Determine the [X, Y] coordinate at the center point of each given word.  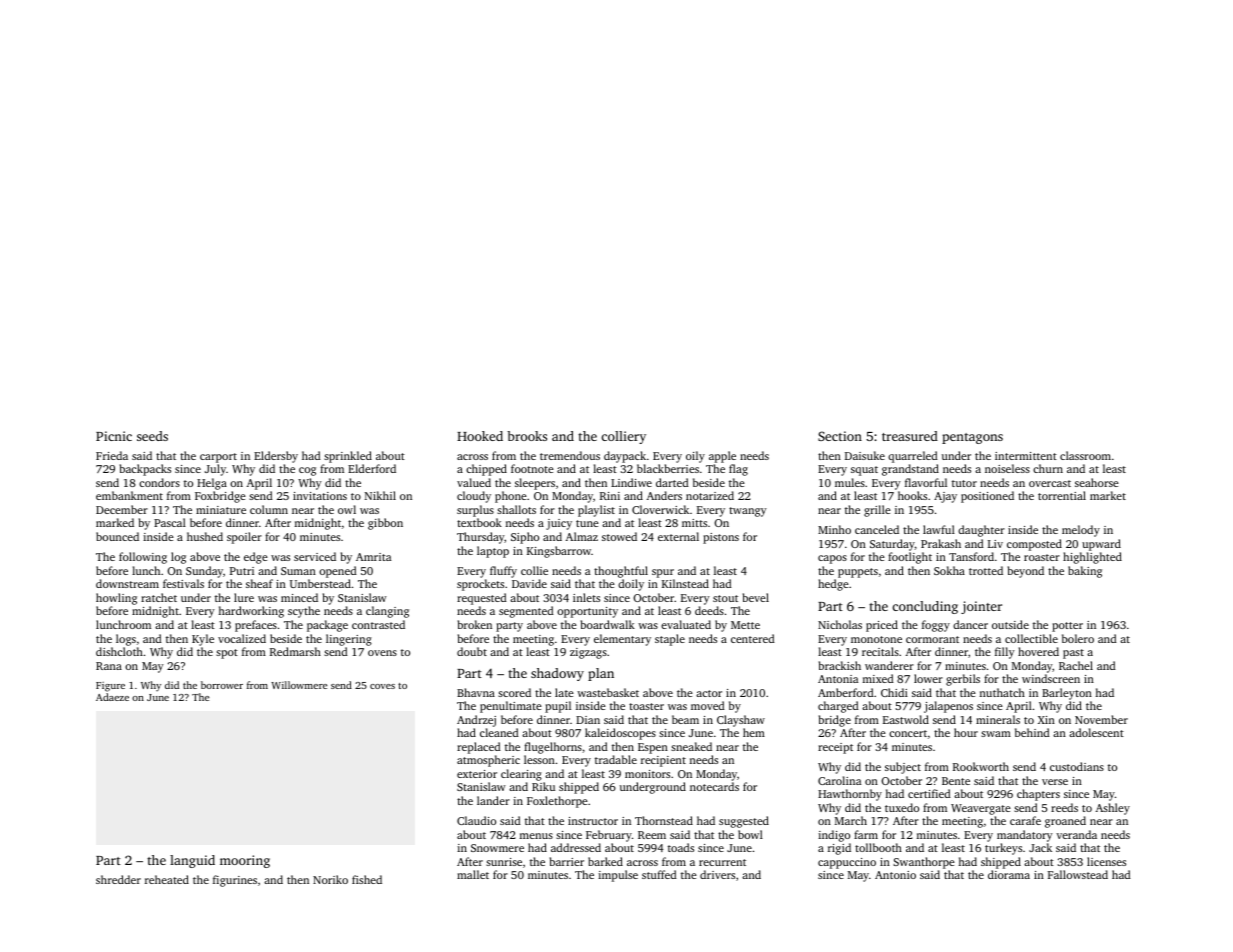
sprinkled [348, 457]
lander [493, 800]
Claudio [476, 820]
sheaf [259, 583]
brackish [840, 665]
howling [116, 599]
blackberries [668, 468]
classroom [1085, 455]
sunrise [504, 862]
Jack [1040, 847]
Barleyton [1067, 694]
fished [367, 879]
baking [1085, 572]
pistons [721, 538]
